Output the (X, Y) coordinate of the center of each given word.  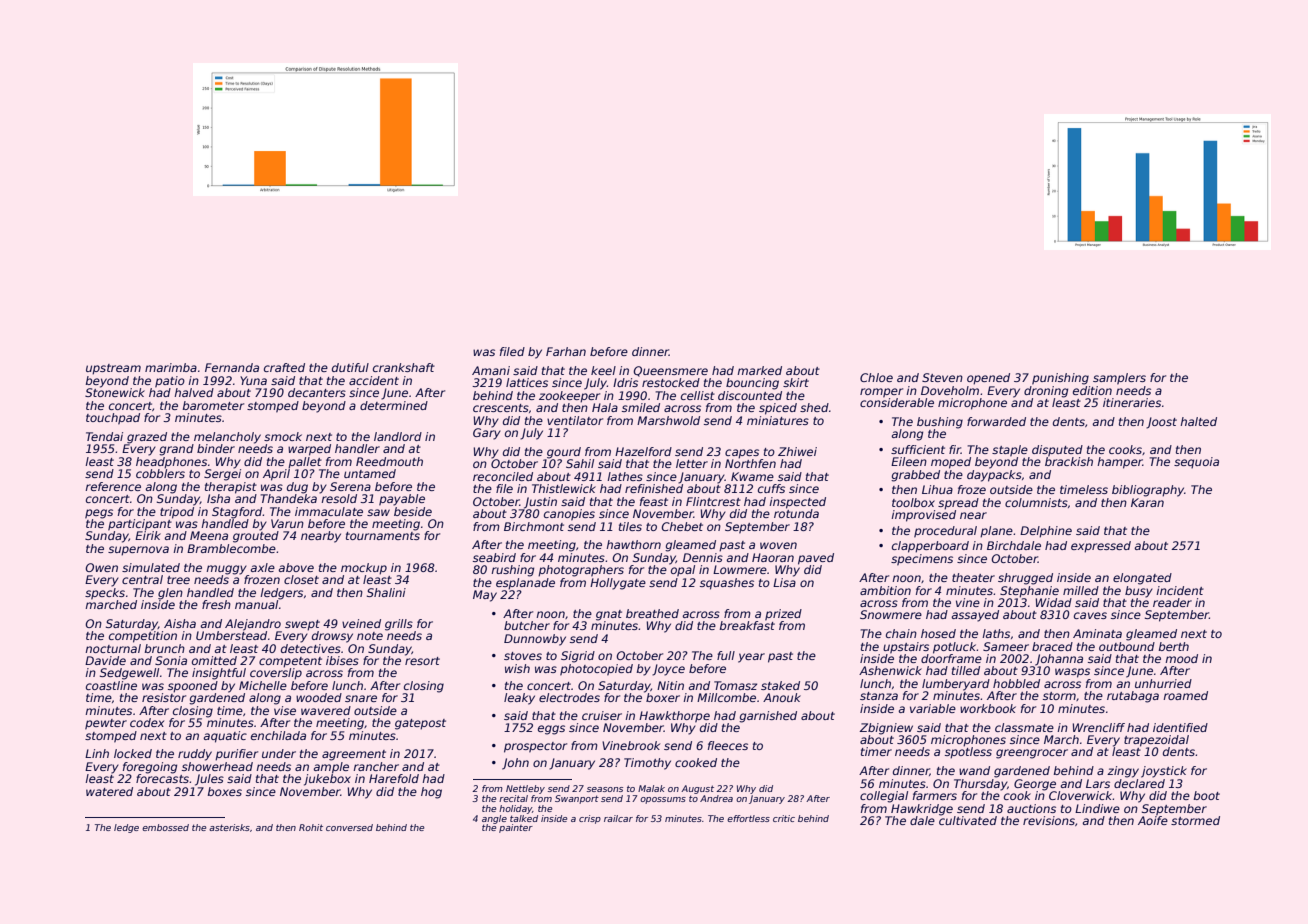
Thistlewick (564, 488)
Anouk (782, 697)
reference (113, 486)
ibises (342, 660)
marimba (171, 367)
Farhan (566, 351)
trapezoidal (1156, 741)
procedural (945, 532)
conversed (349, 827)
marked (759, 370)
